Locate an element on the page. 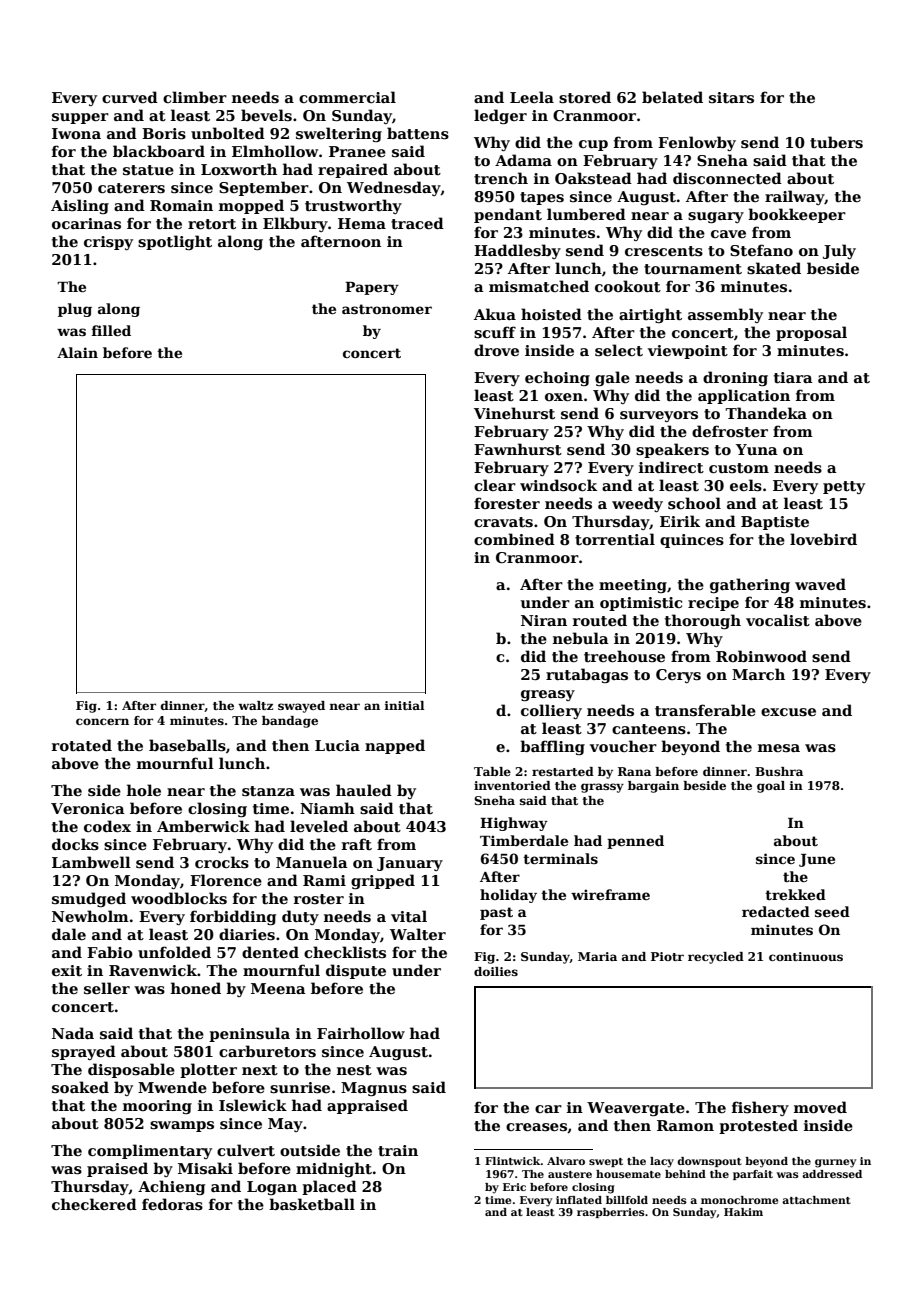 The width and height of the image is (924, 1308). surveyors is located at coordinates (659, 416).
